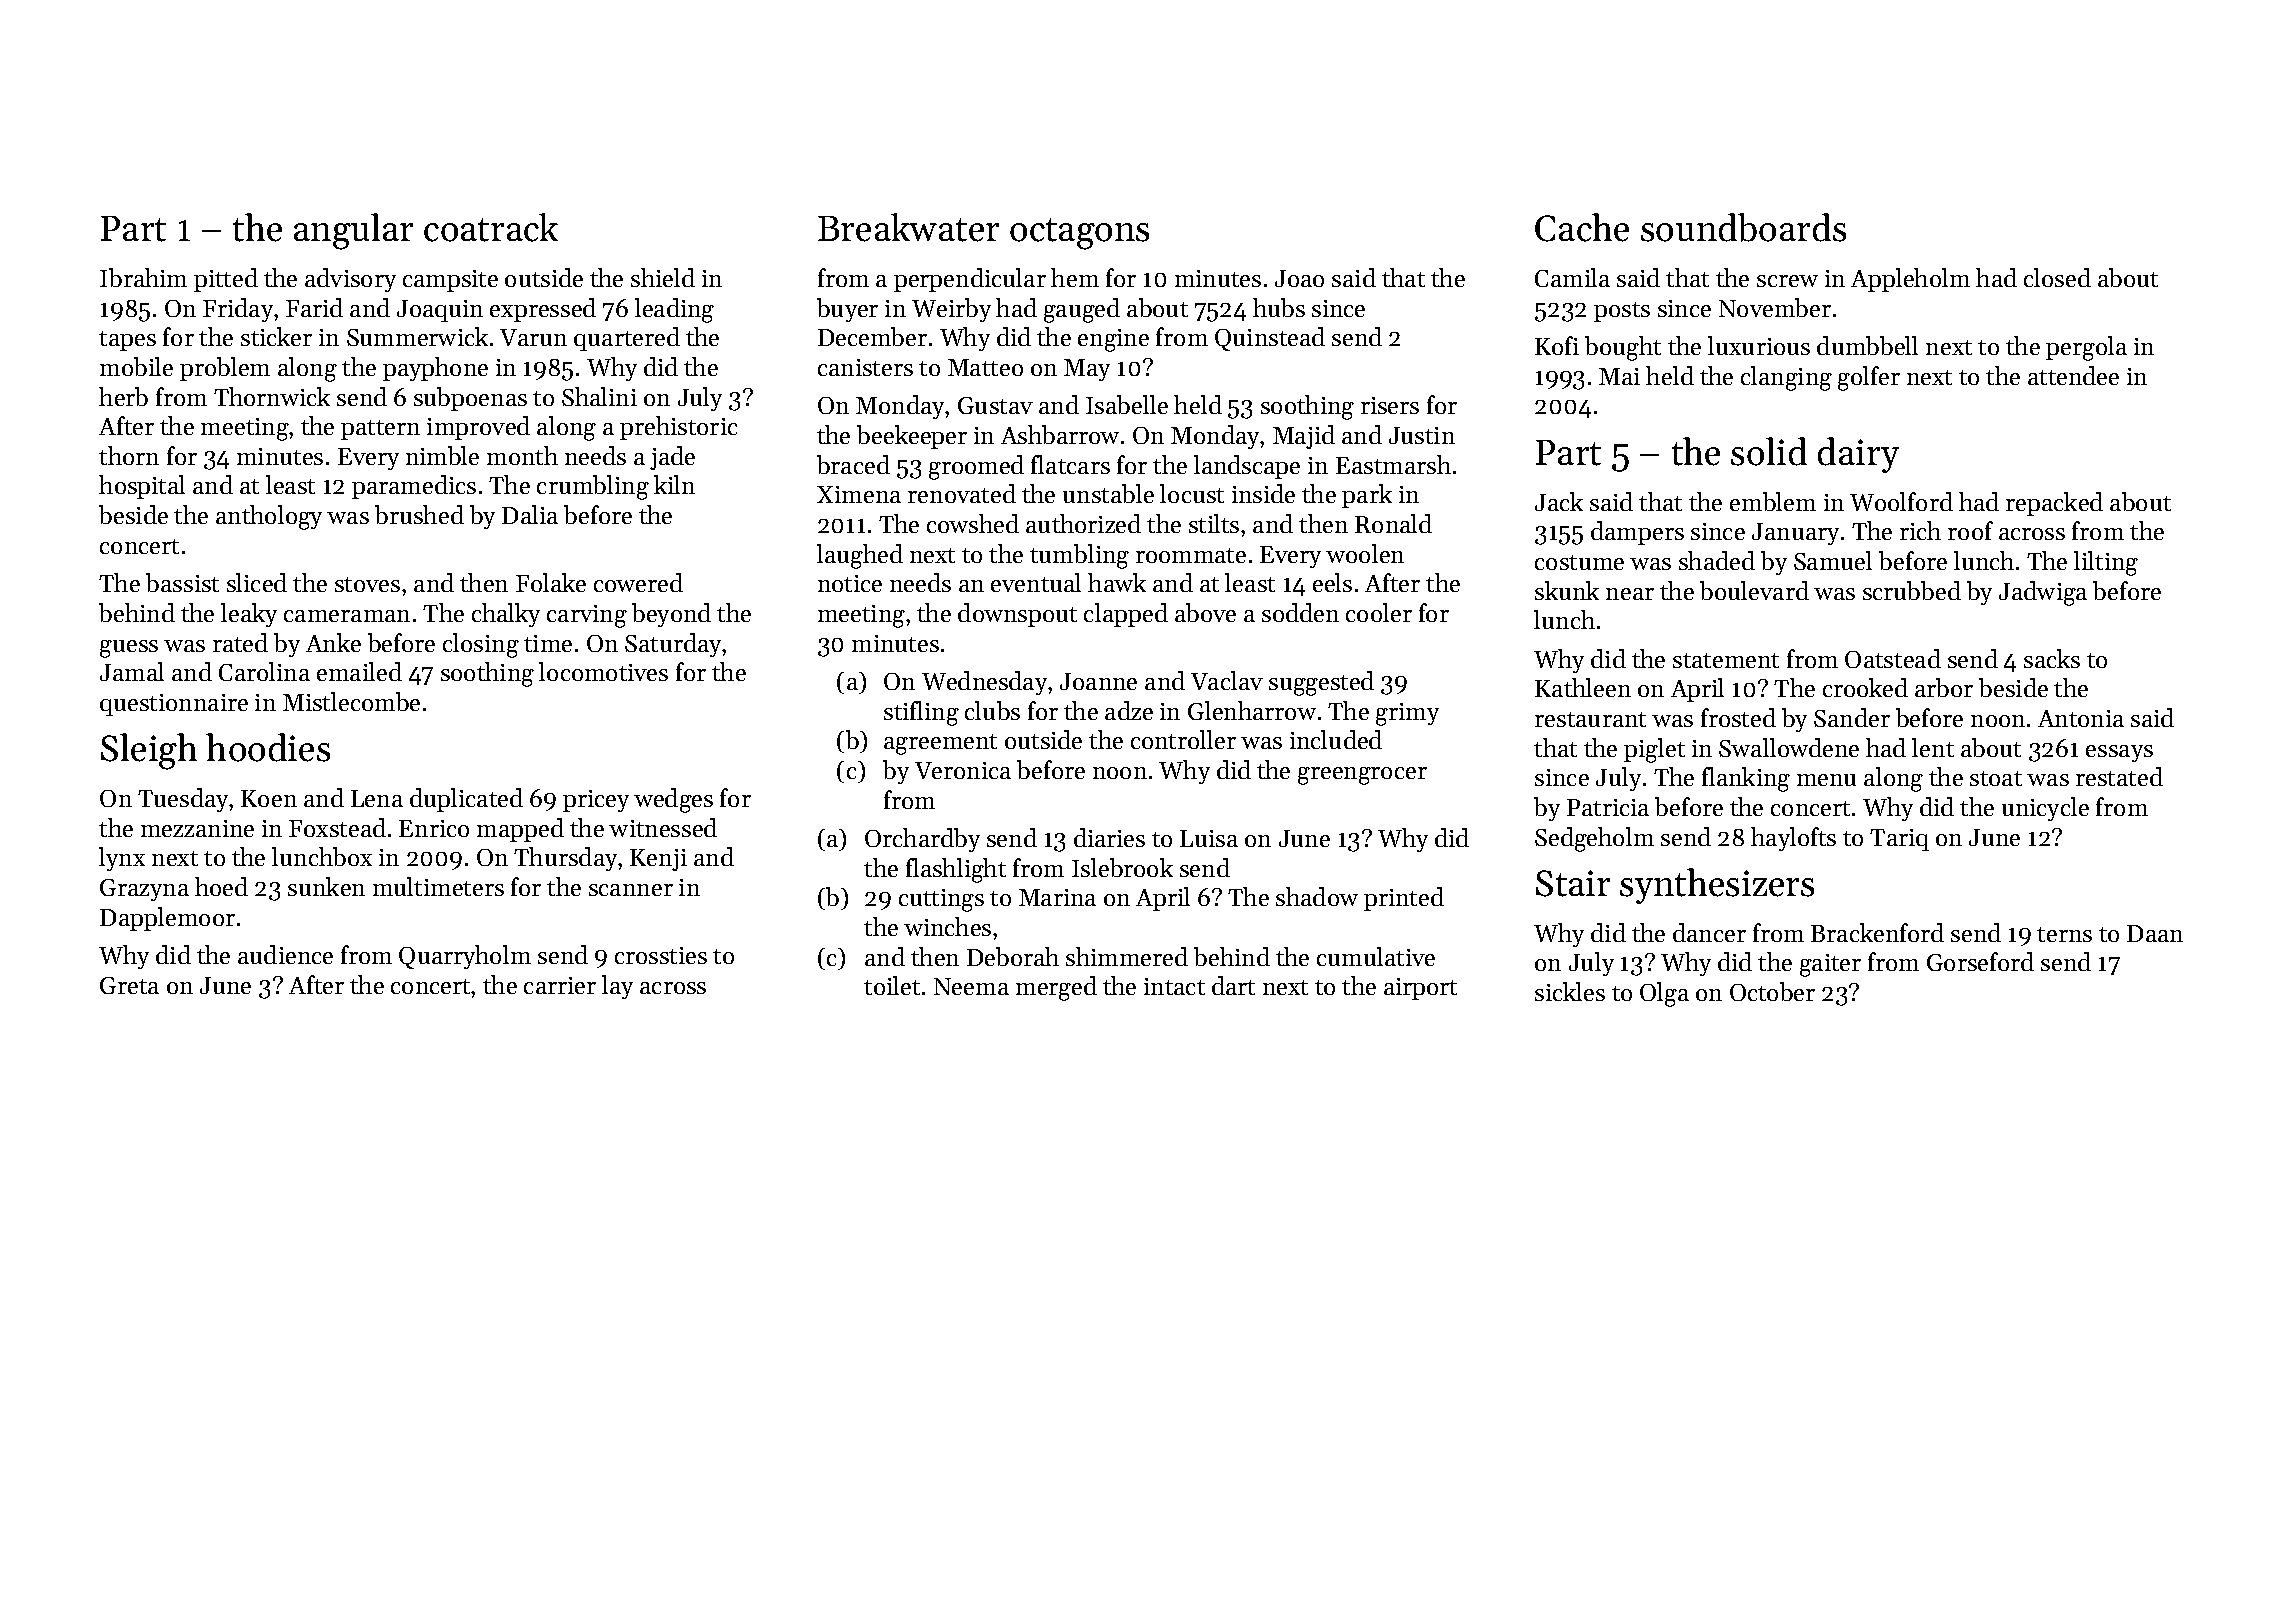  I want to click on Dapplemoor, so click(167, 919).
